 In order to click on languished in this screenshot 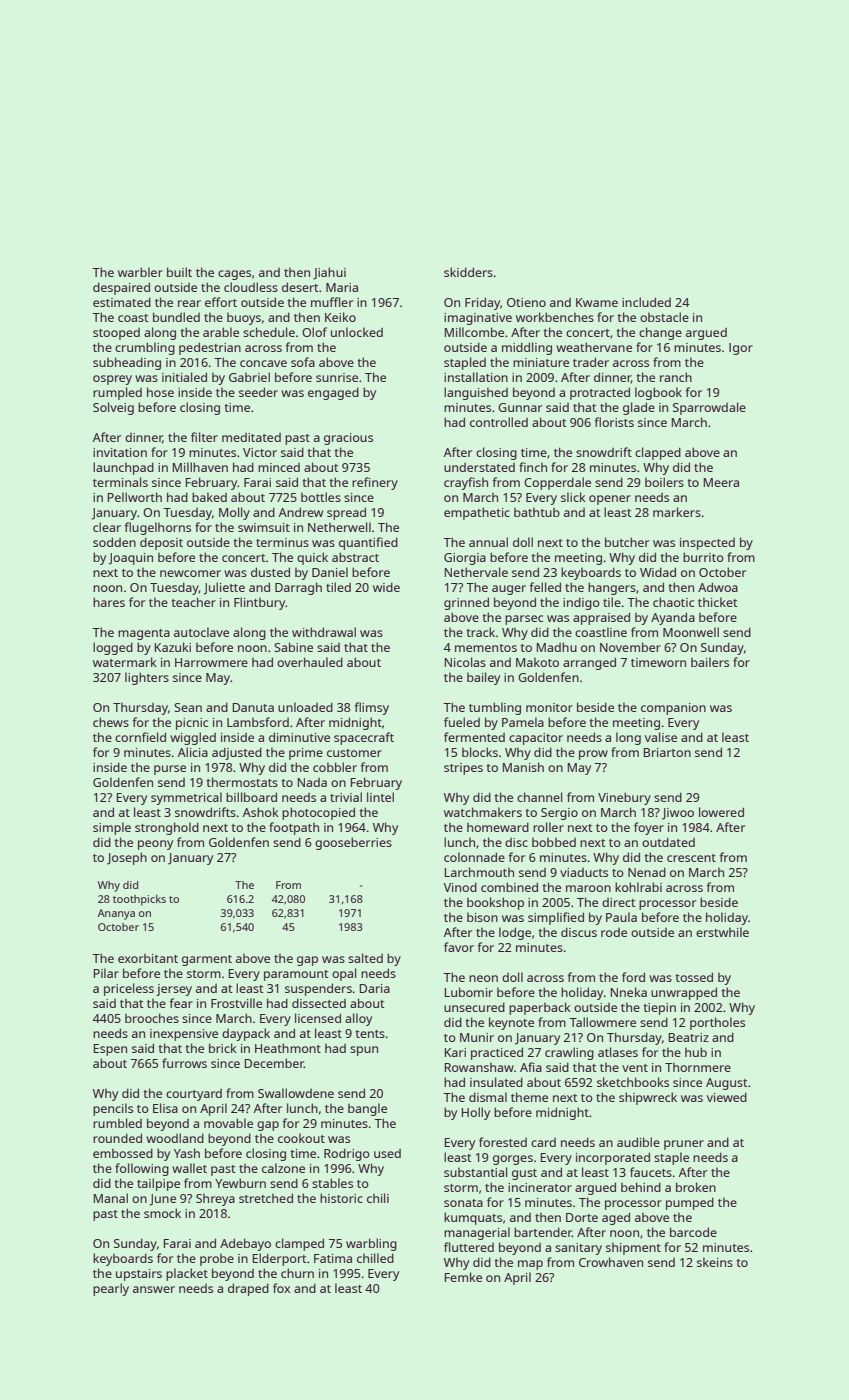, I will do `click(476, 393)`.
